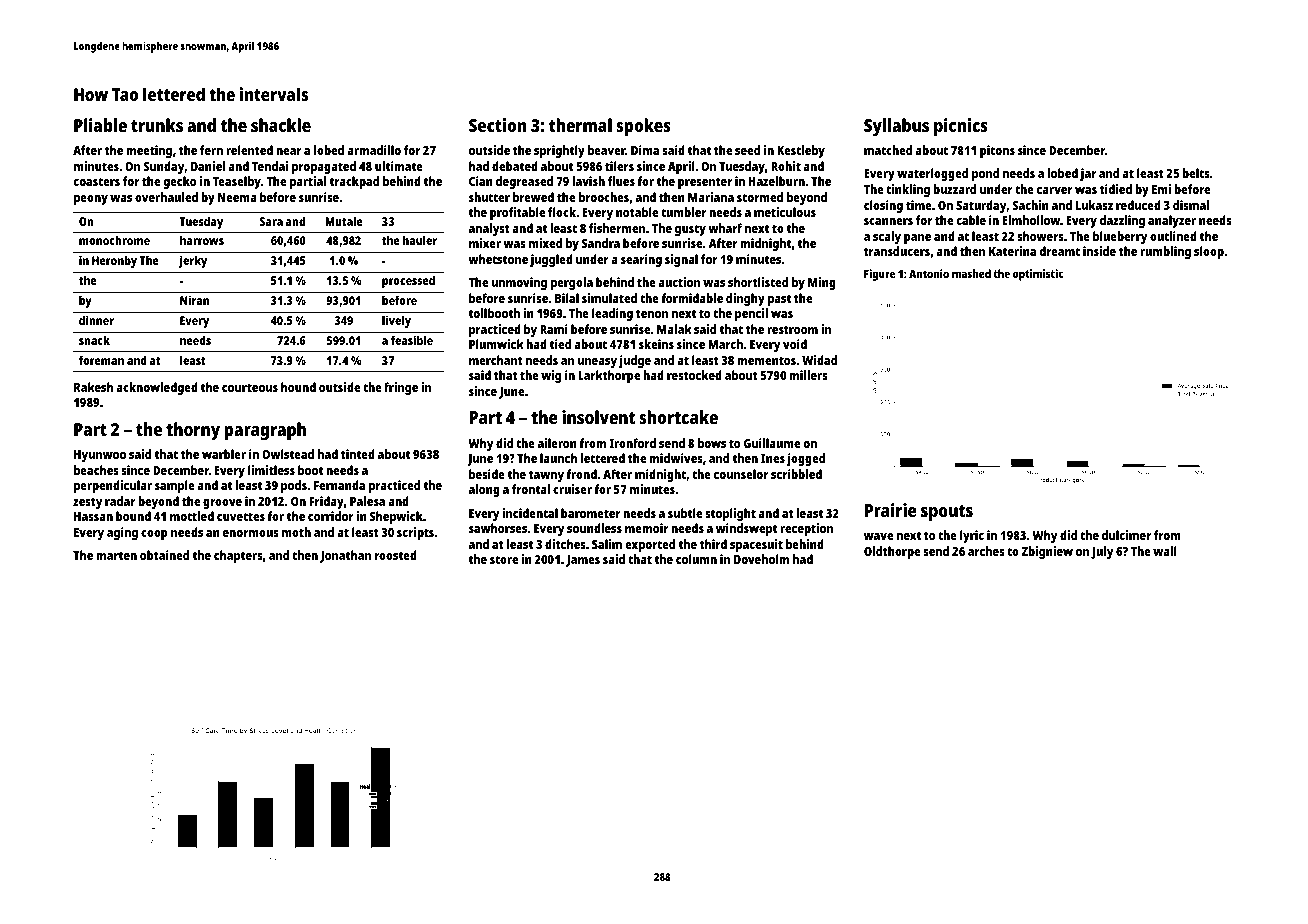 The height and width of the document is (924, 1308). What do you see at coordinates (289, 151) in the document?
I see `near` at bounding box center [289, 151].
